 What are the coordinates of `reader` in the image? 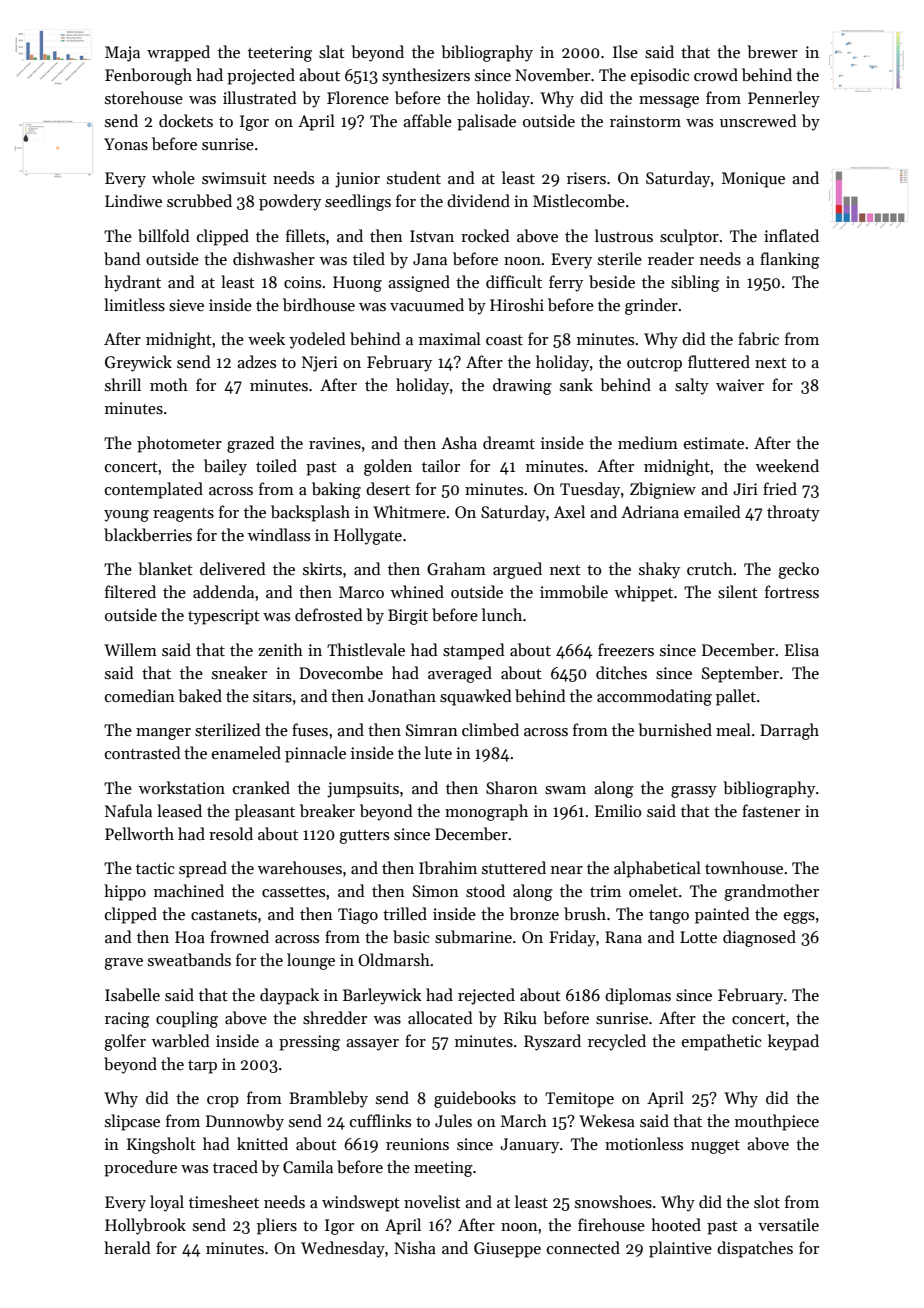 It's located at (671, 258).
